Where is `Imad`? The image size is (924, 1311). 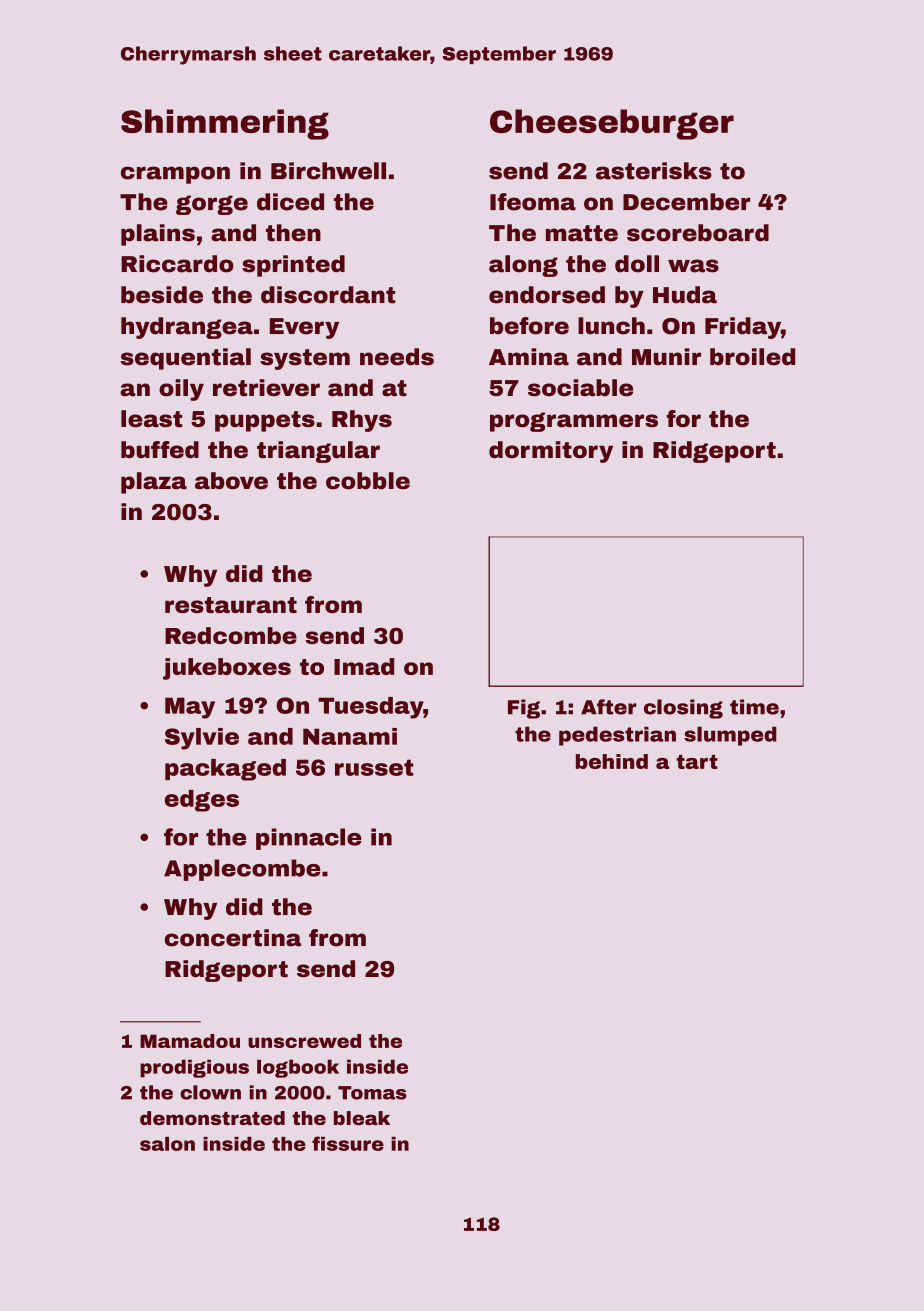 Imad is located at coordinates (364, 666).
